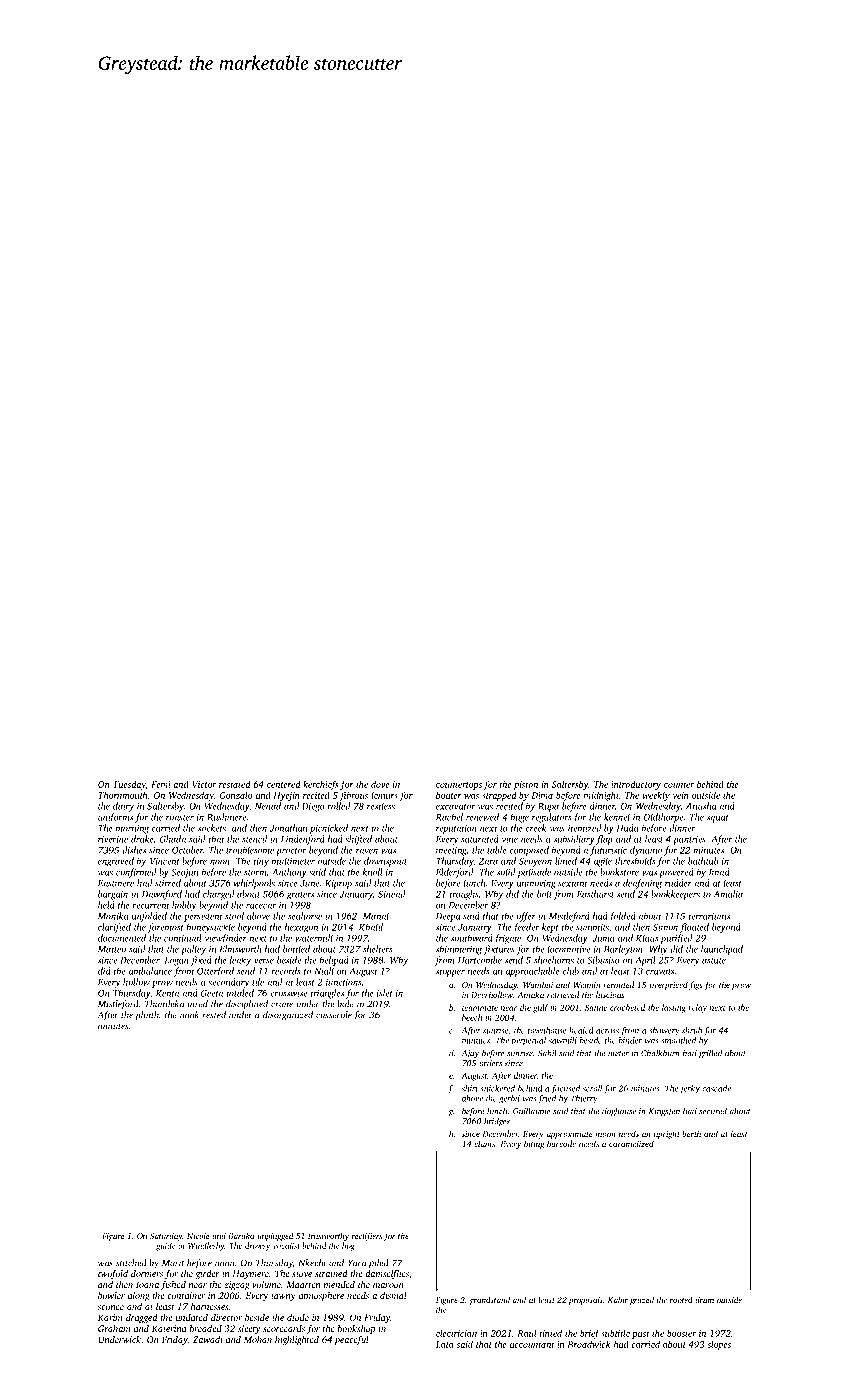 The height and width of the screenshot is (1400, 849). I want to click on racecar, so click(261, 906).
